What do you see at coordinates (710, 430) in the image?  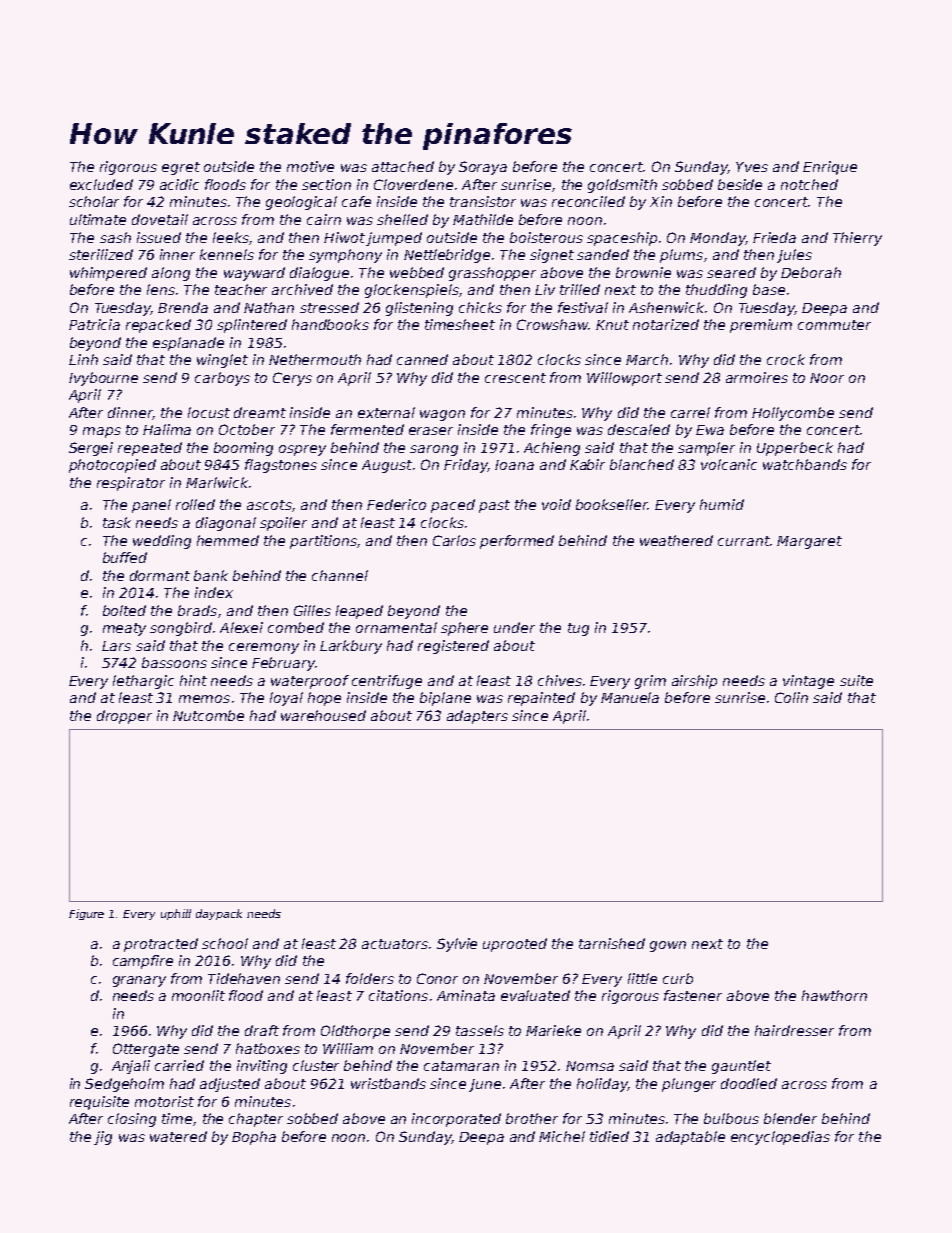 I see `Ewa` at bounding box center [710, 430].
